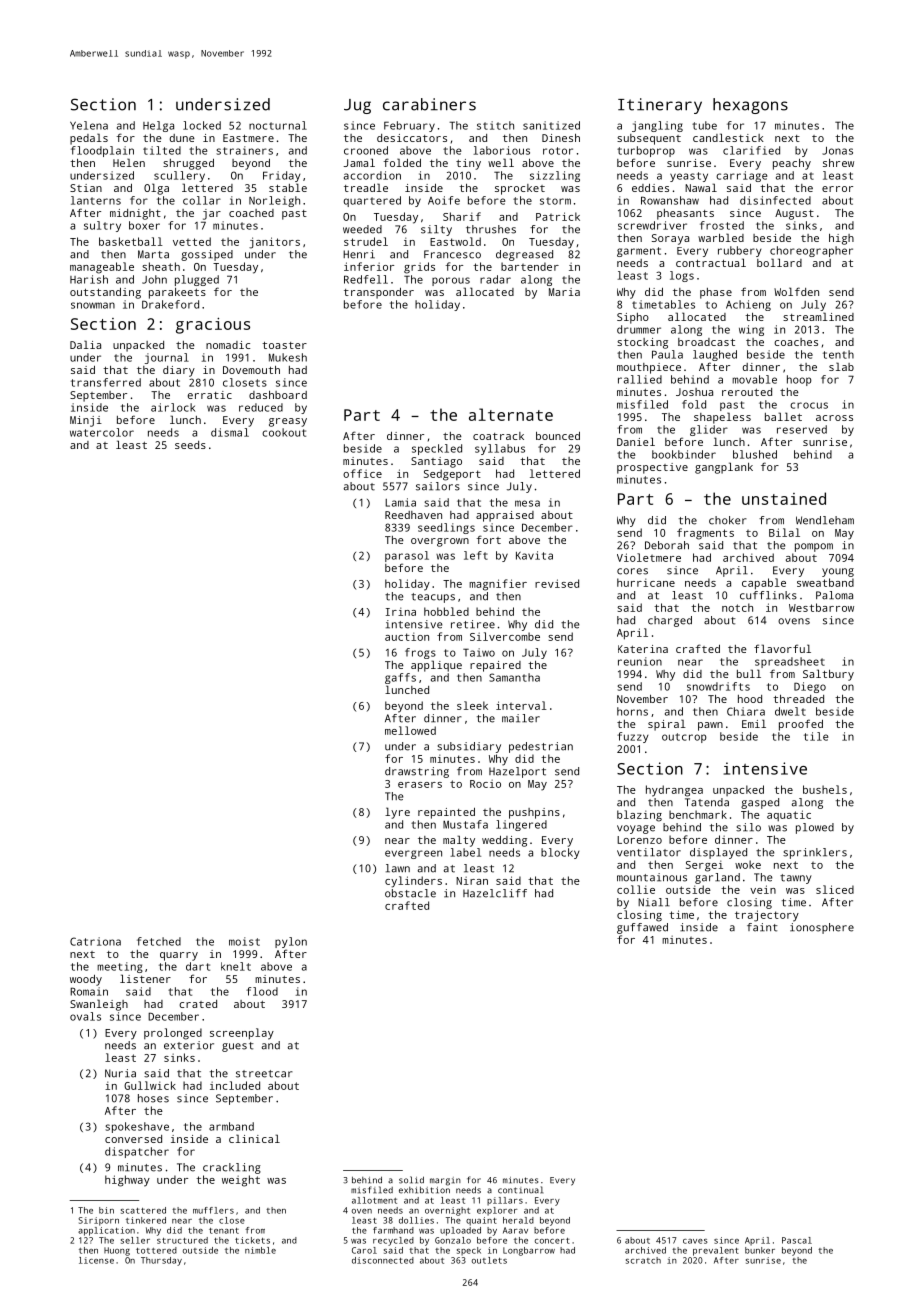 The height and width of the document is (1308, 924). What do you see at coordinates (366, 279) in the document?
I see `Redfell` at bounding box center [366, 279].
